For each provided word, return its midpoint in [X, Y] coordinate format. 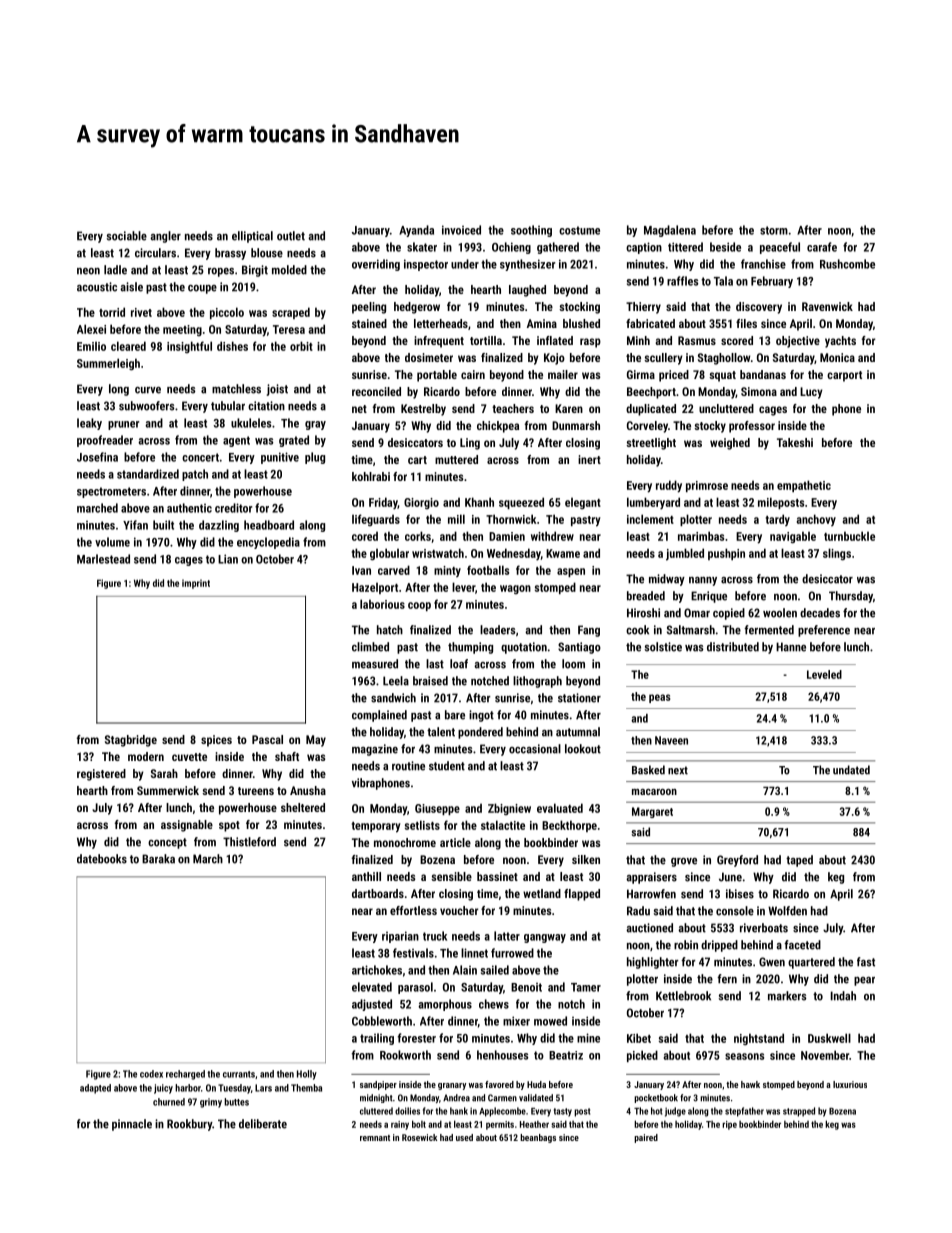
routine [408, 766]
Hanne [791, 647]
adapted [95, 1089]
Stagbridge [131, 741]
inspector [426, 265]
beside [725, 247]
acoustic [97, 287]
